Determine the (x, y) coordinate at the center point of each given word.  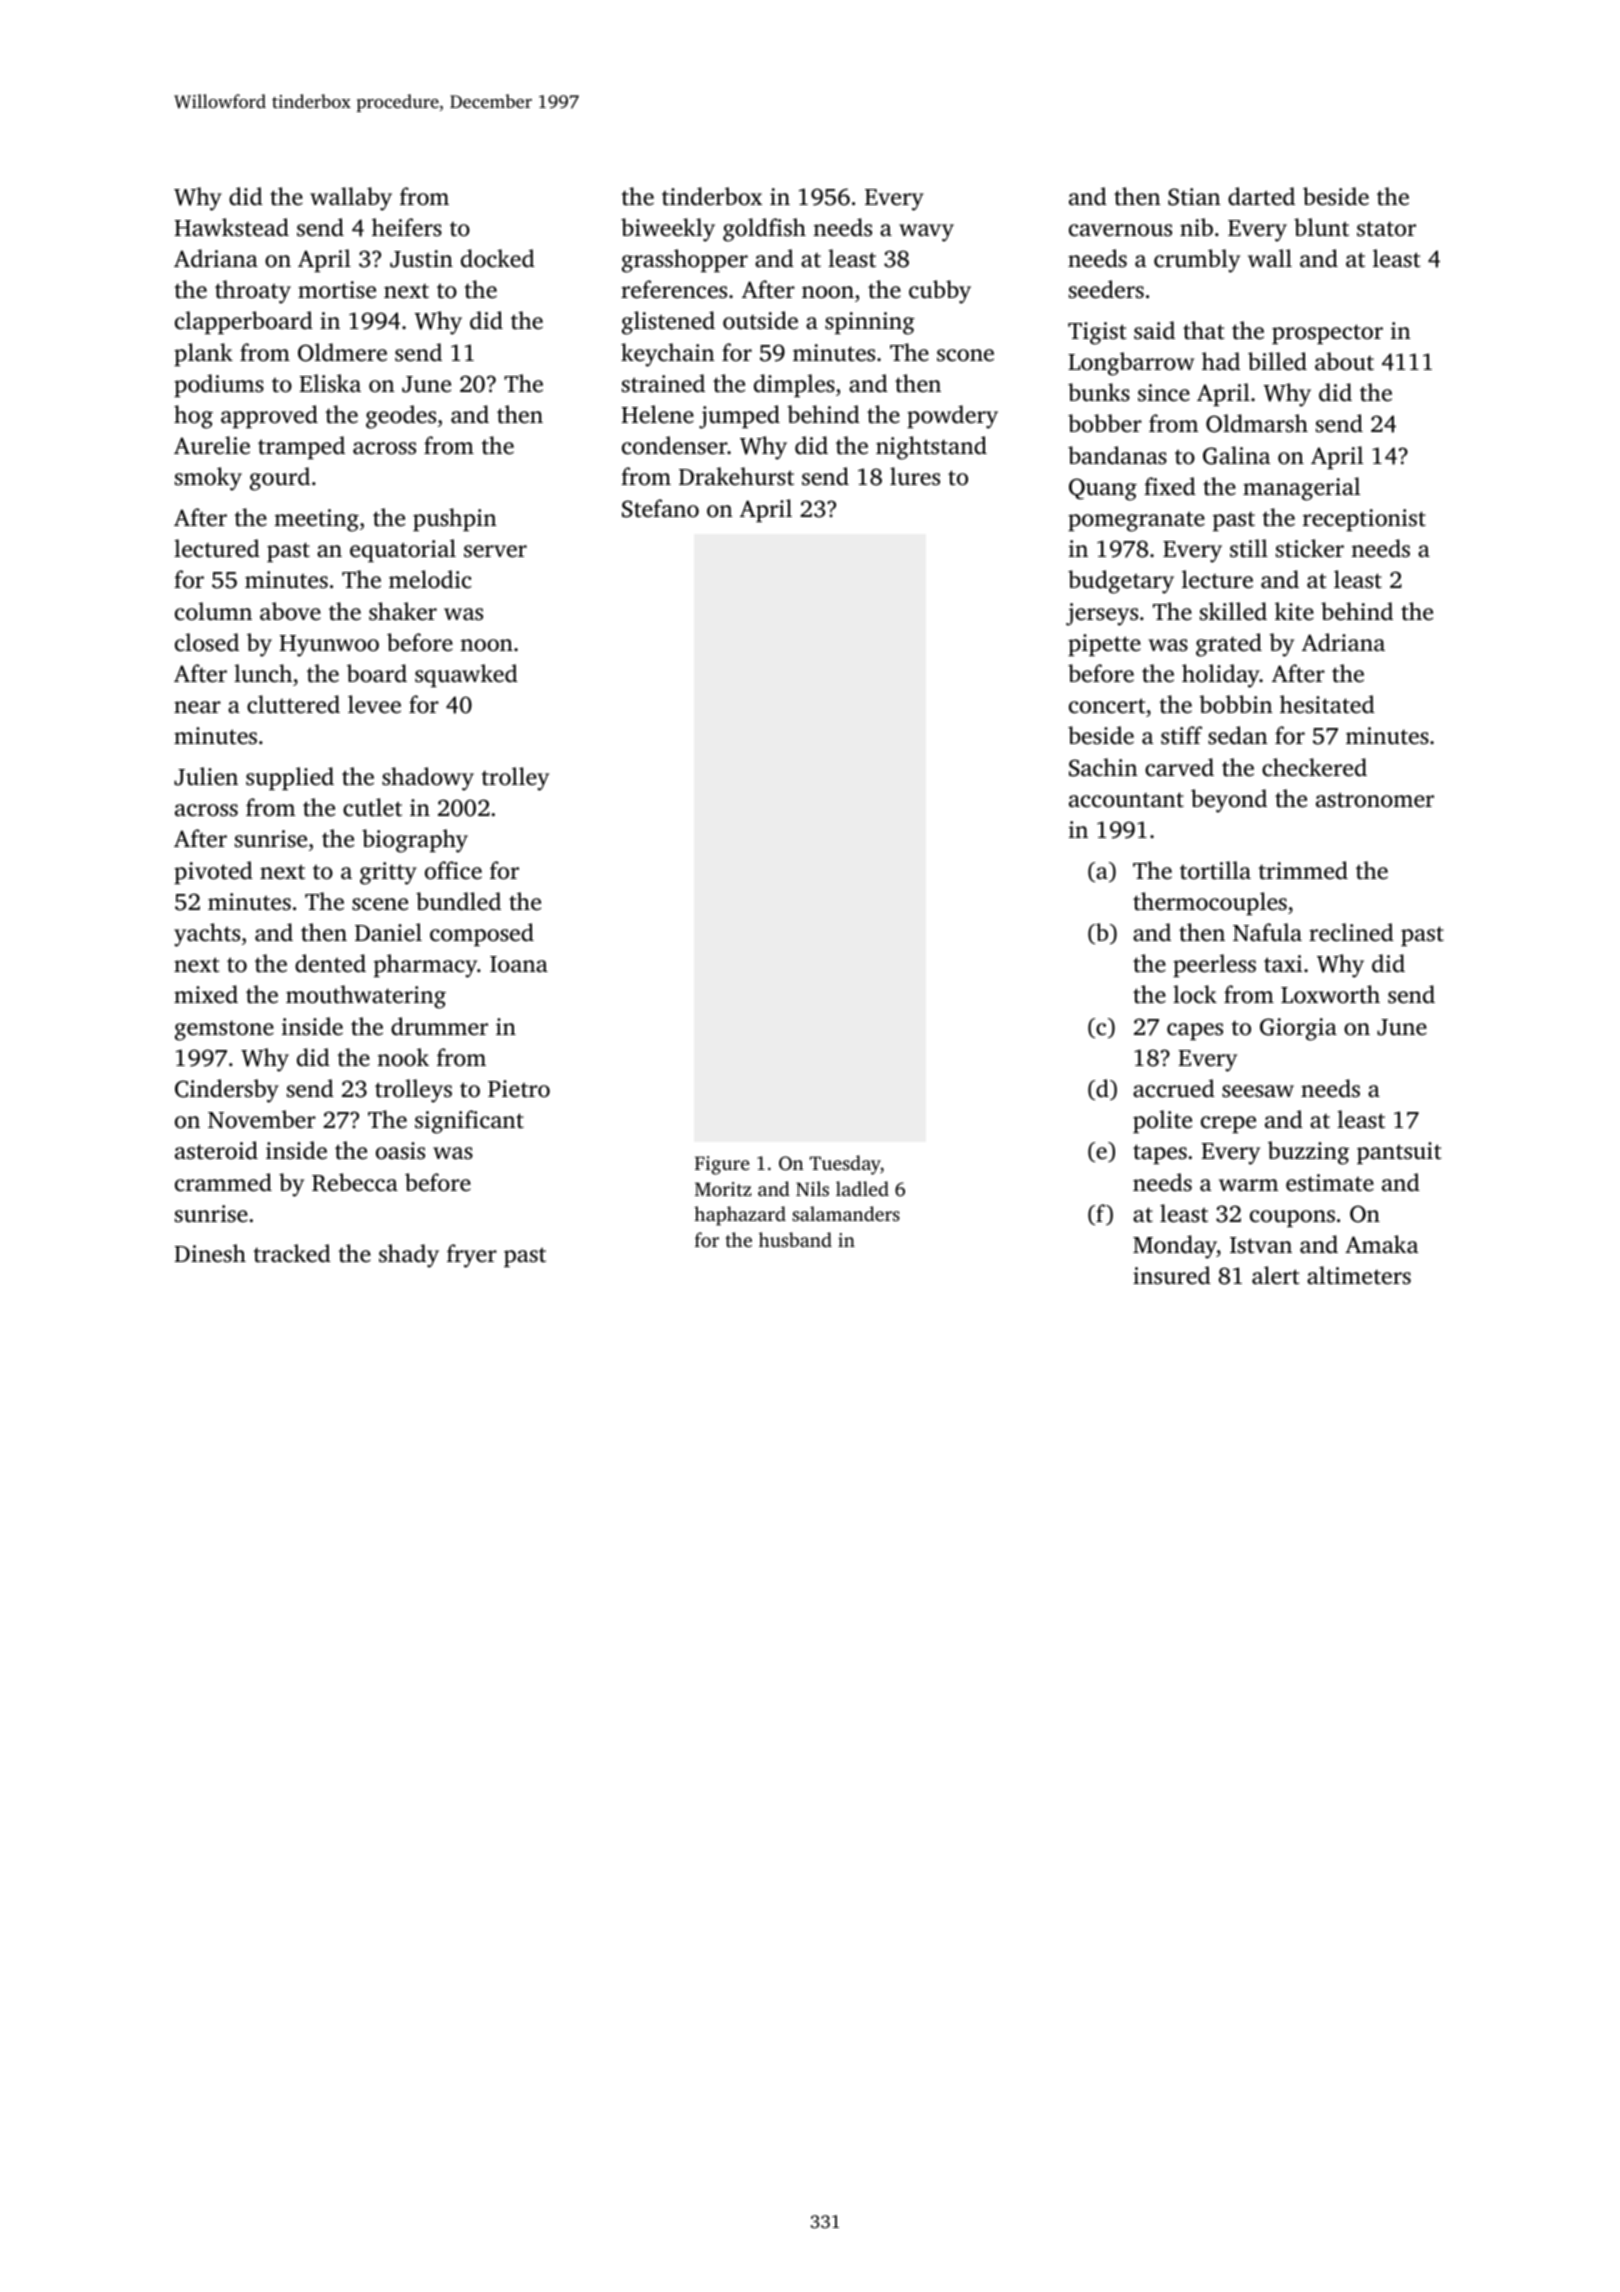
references (674, 289)
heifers (407, 227)
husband (795, 1239)
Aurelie (212, 445)
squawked (466, 675)
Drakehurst (736, 476)
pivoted (213, 872)
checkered (1314, 767)
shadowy (428, 779)
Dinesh (210, 1253)
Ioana (519, 964)
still (1249, 548)
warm (1248, 1185)
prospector (1327, 334)
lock (1195, 994)
